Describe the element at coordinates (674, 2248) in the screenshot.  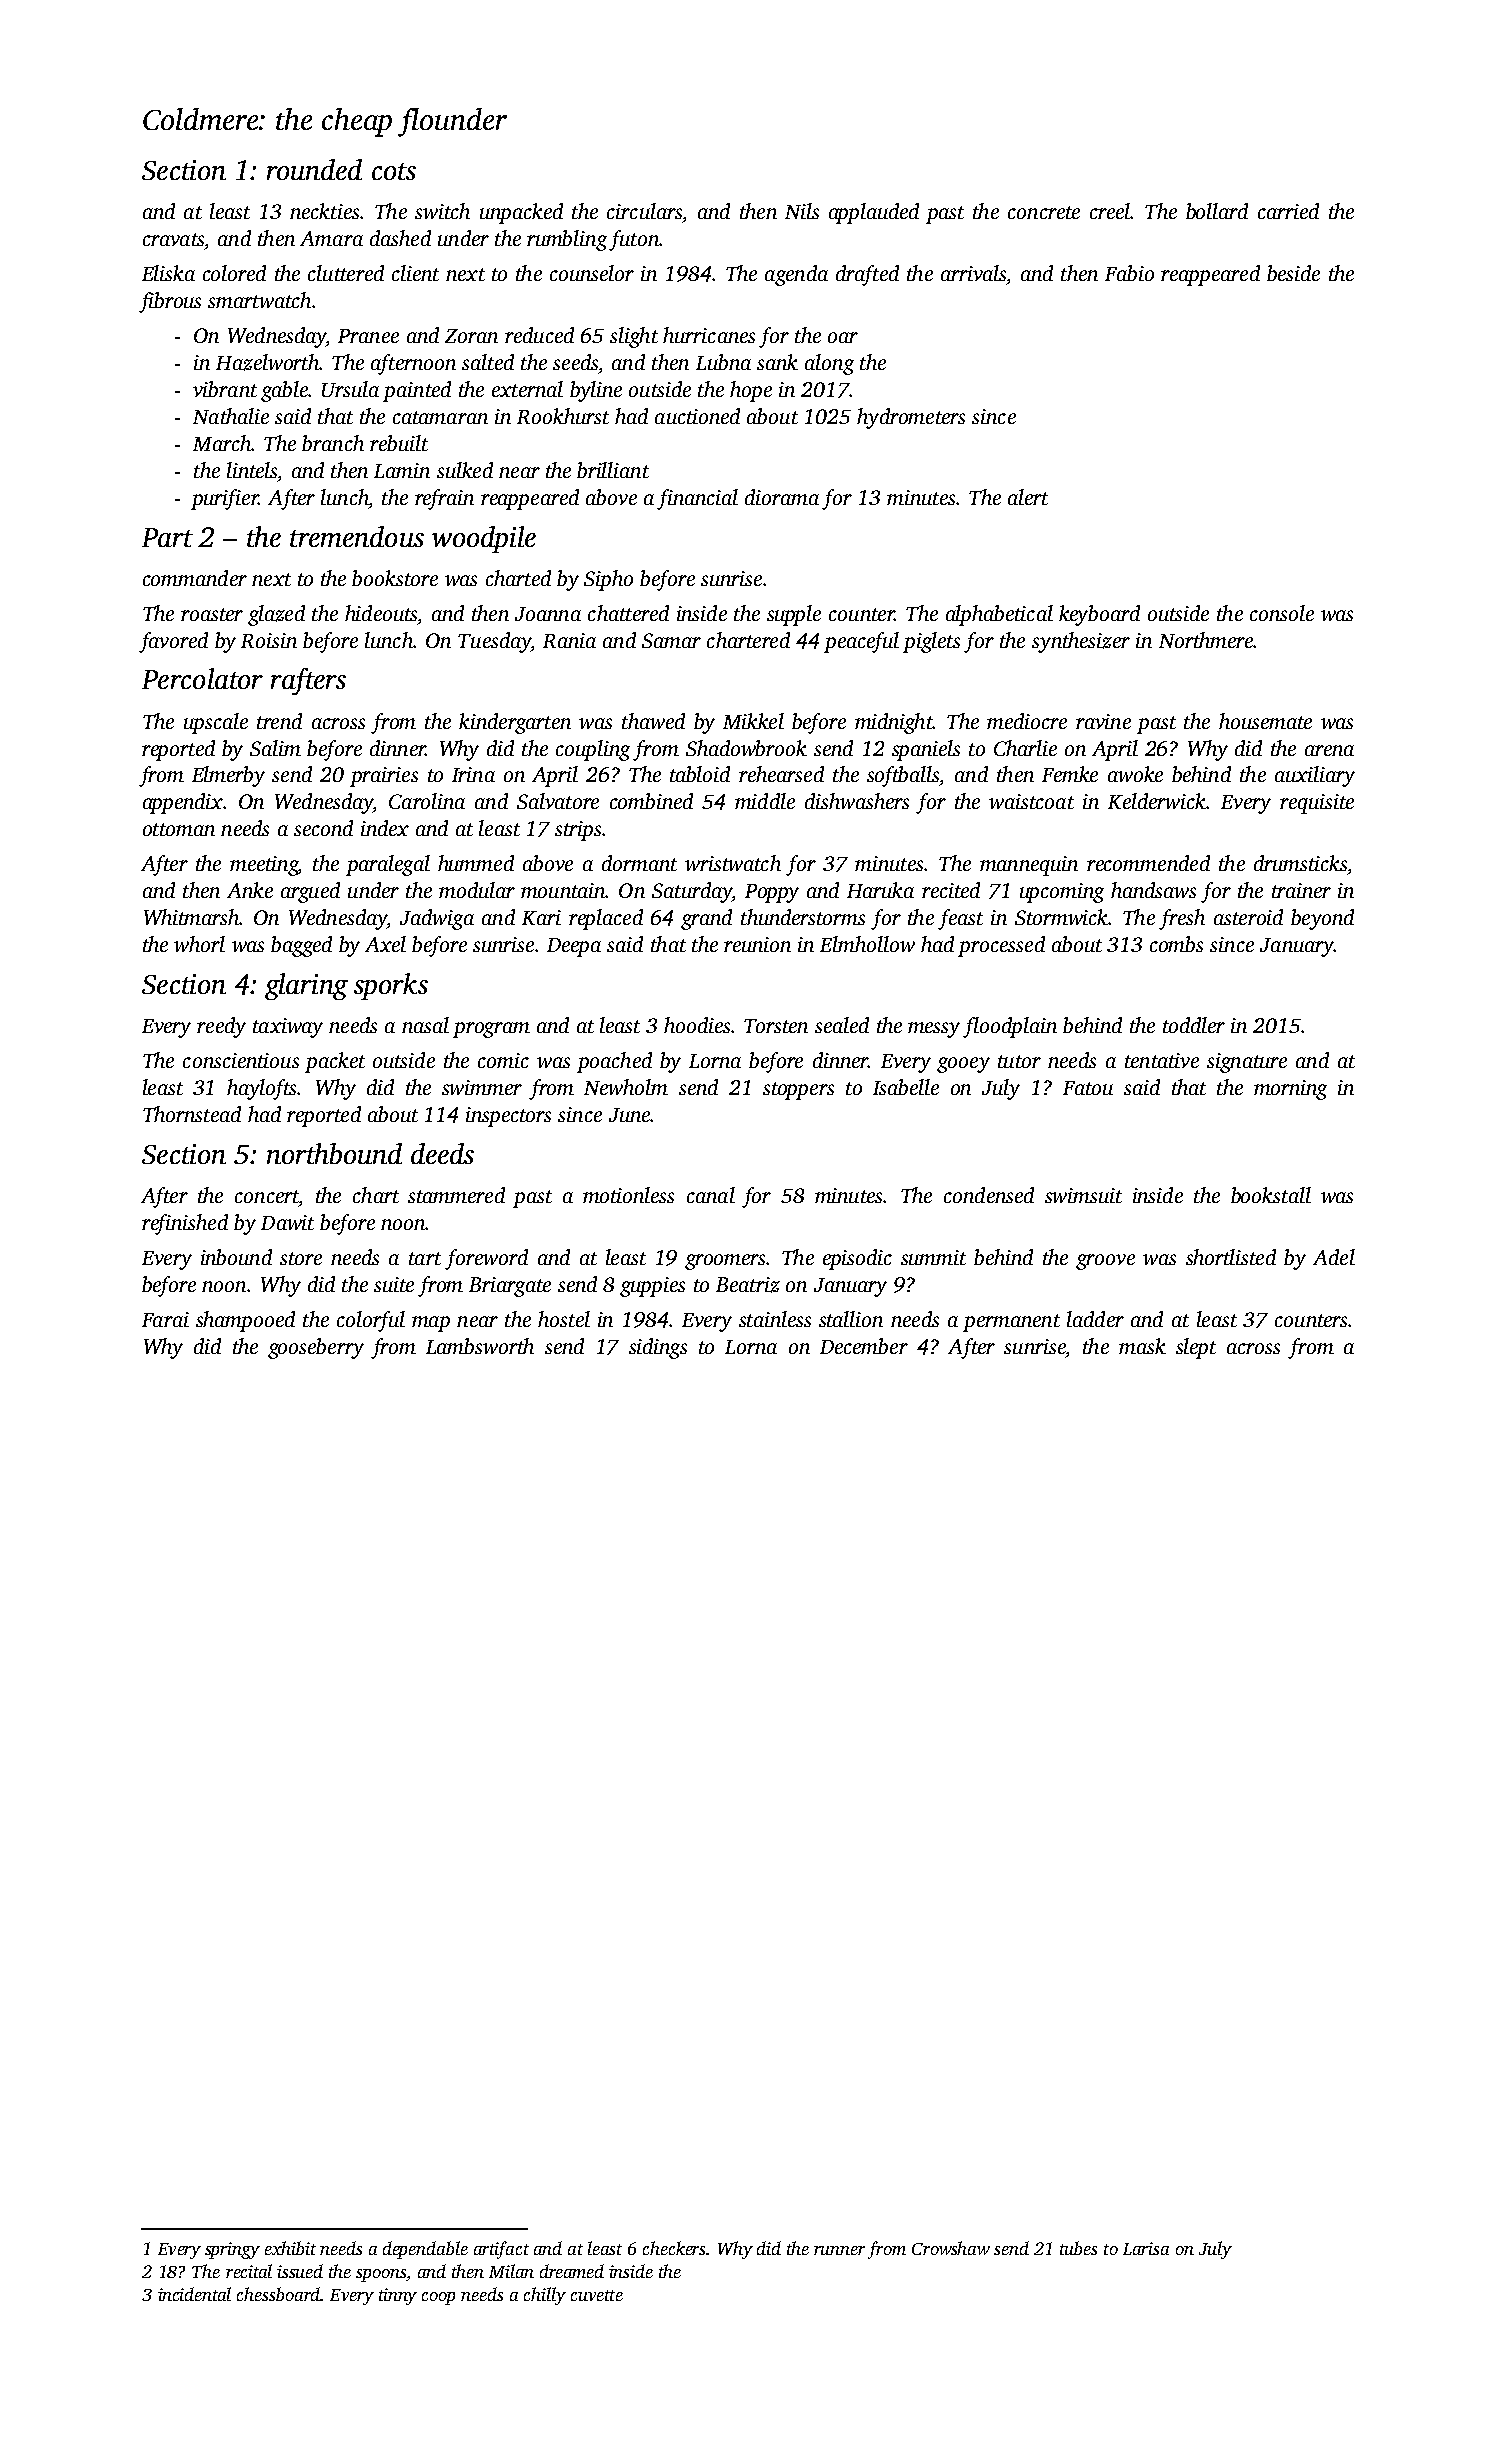
I see `checkers` at that location.
